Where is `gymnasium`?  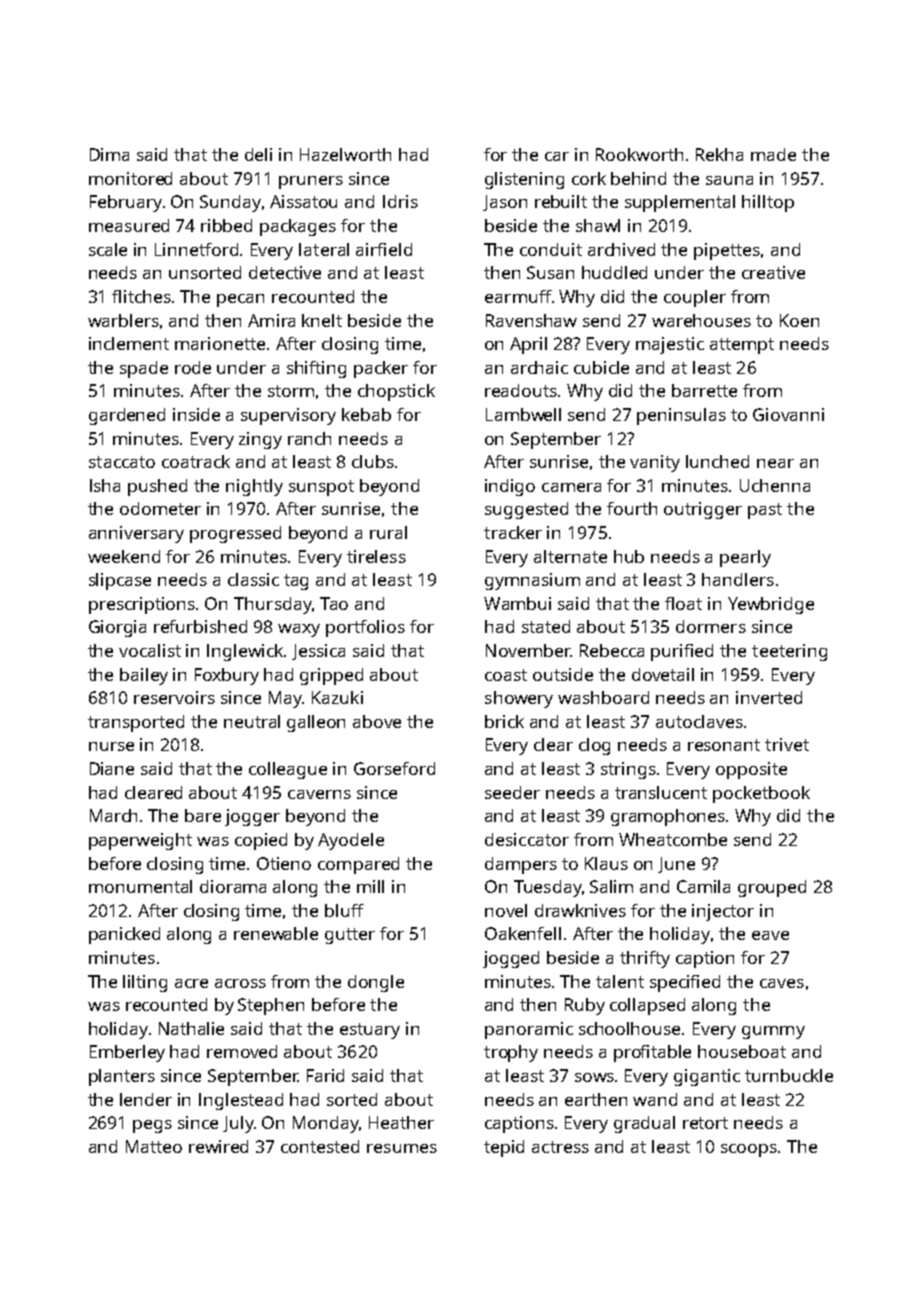
gymnasium is located at coordinates (532, 581).
